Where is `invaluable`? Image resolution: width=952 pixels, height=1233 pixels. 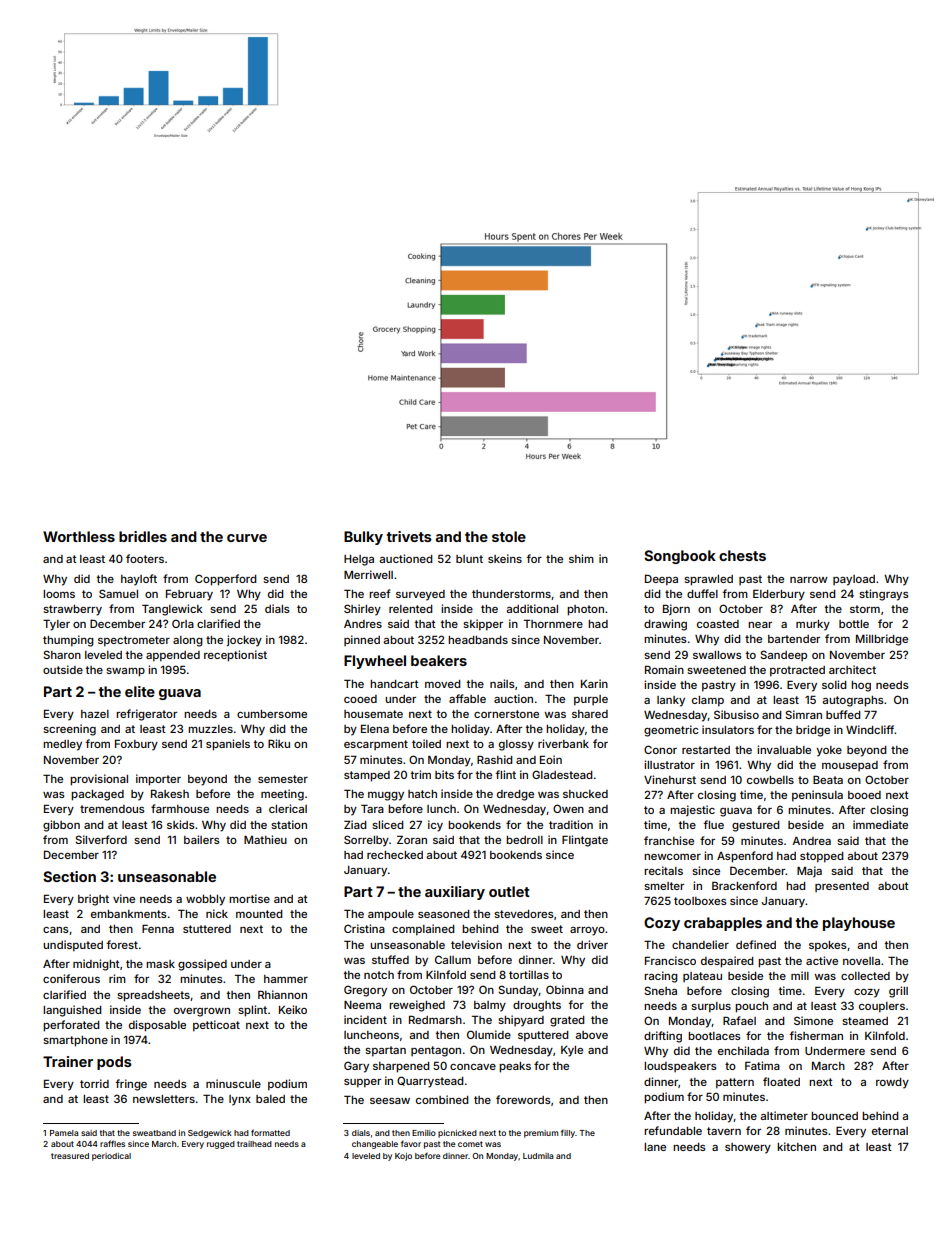
invaluable is located at coordinates (784, 749).
